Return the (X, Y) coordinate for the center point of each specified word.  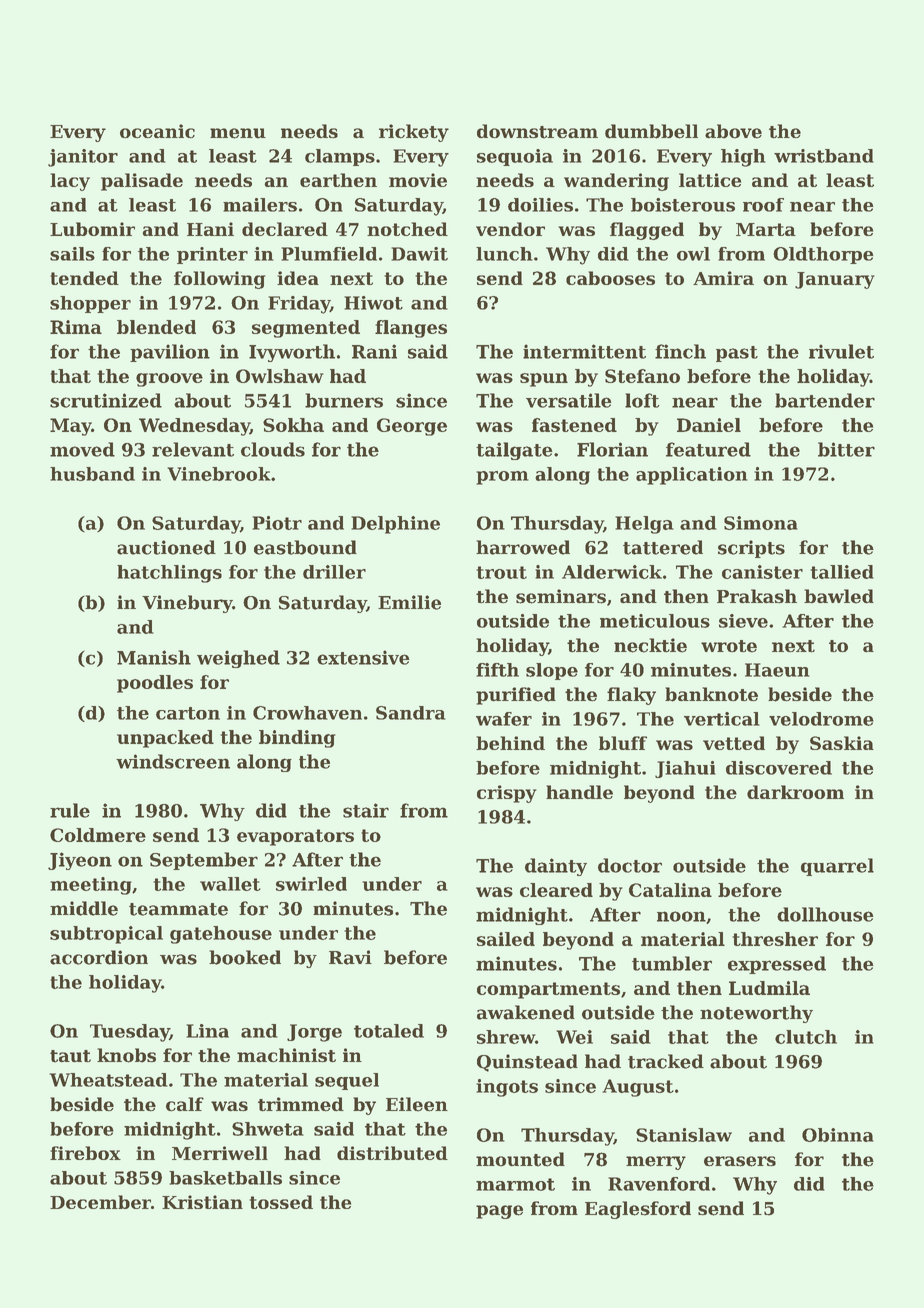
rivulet (841, 351)
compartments (548, 990)
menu (238, 133)
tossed (281, 1202)
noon (681, 916)
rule (70, 810)
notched (407, 229)
